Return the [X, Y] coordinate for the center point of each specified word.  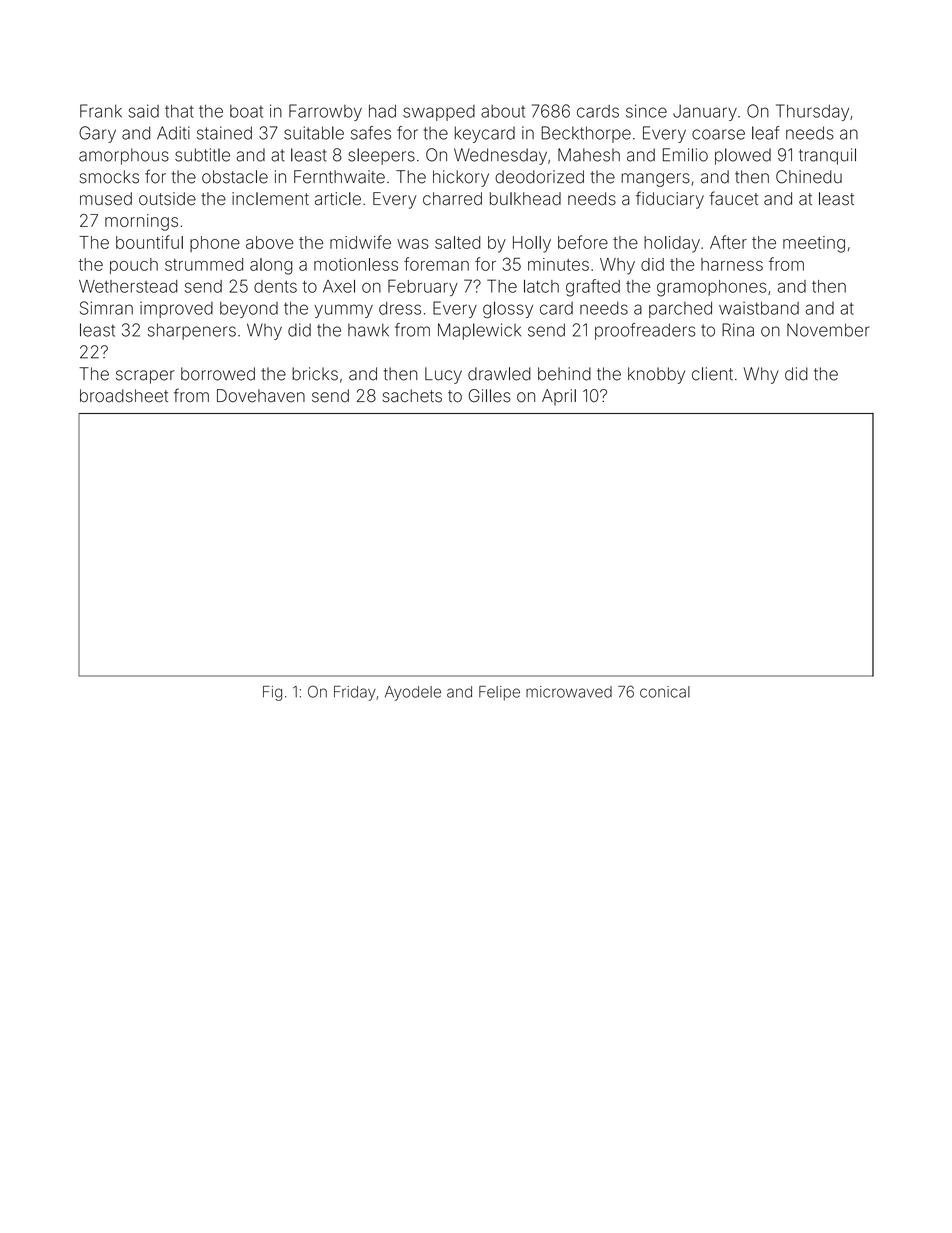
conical [665, 692]
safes [371, 133]
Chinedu [809, 177]
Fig [272, 693]
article [338, 198]
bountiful [149, 242]
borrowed [218, 374]
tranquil [827, 156]
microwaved [569, 692]
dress [400, 308]
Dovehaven [261, 396]
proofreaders [645, 331]
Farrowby [325, 112]
